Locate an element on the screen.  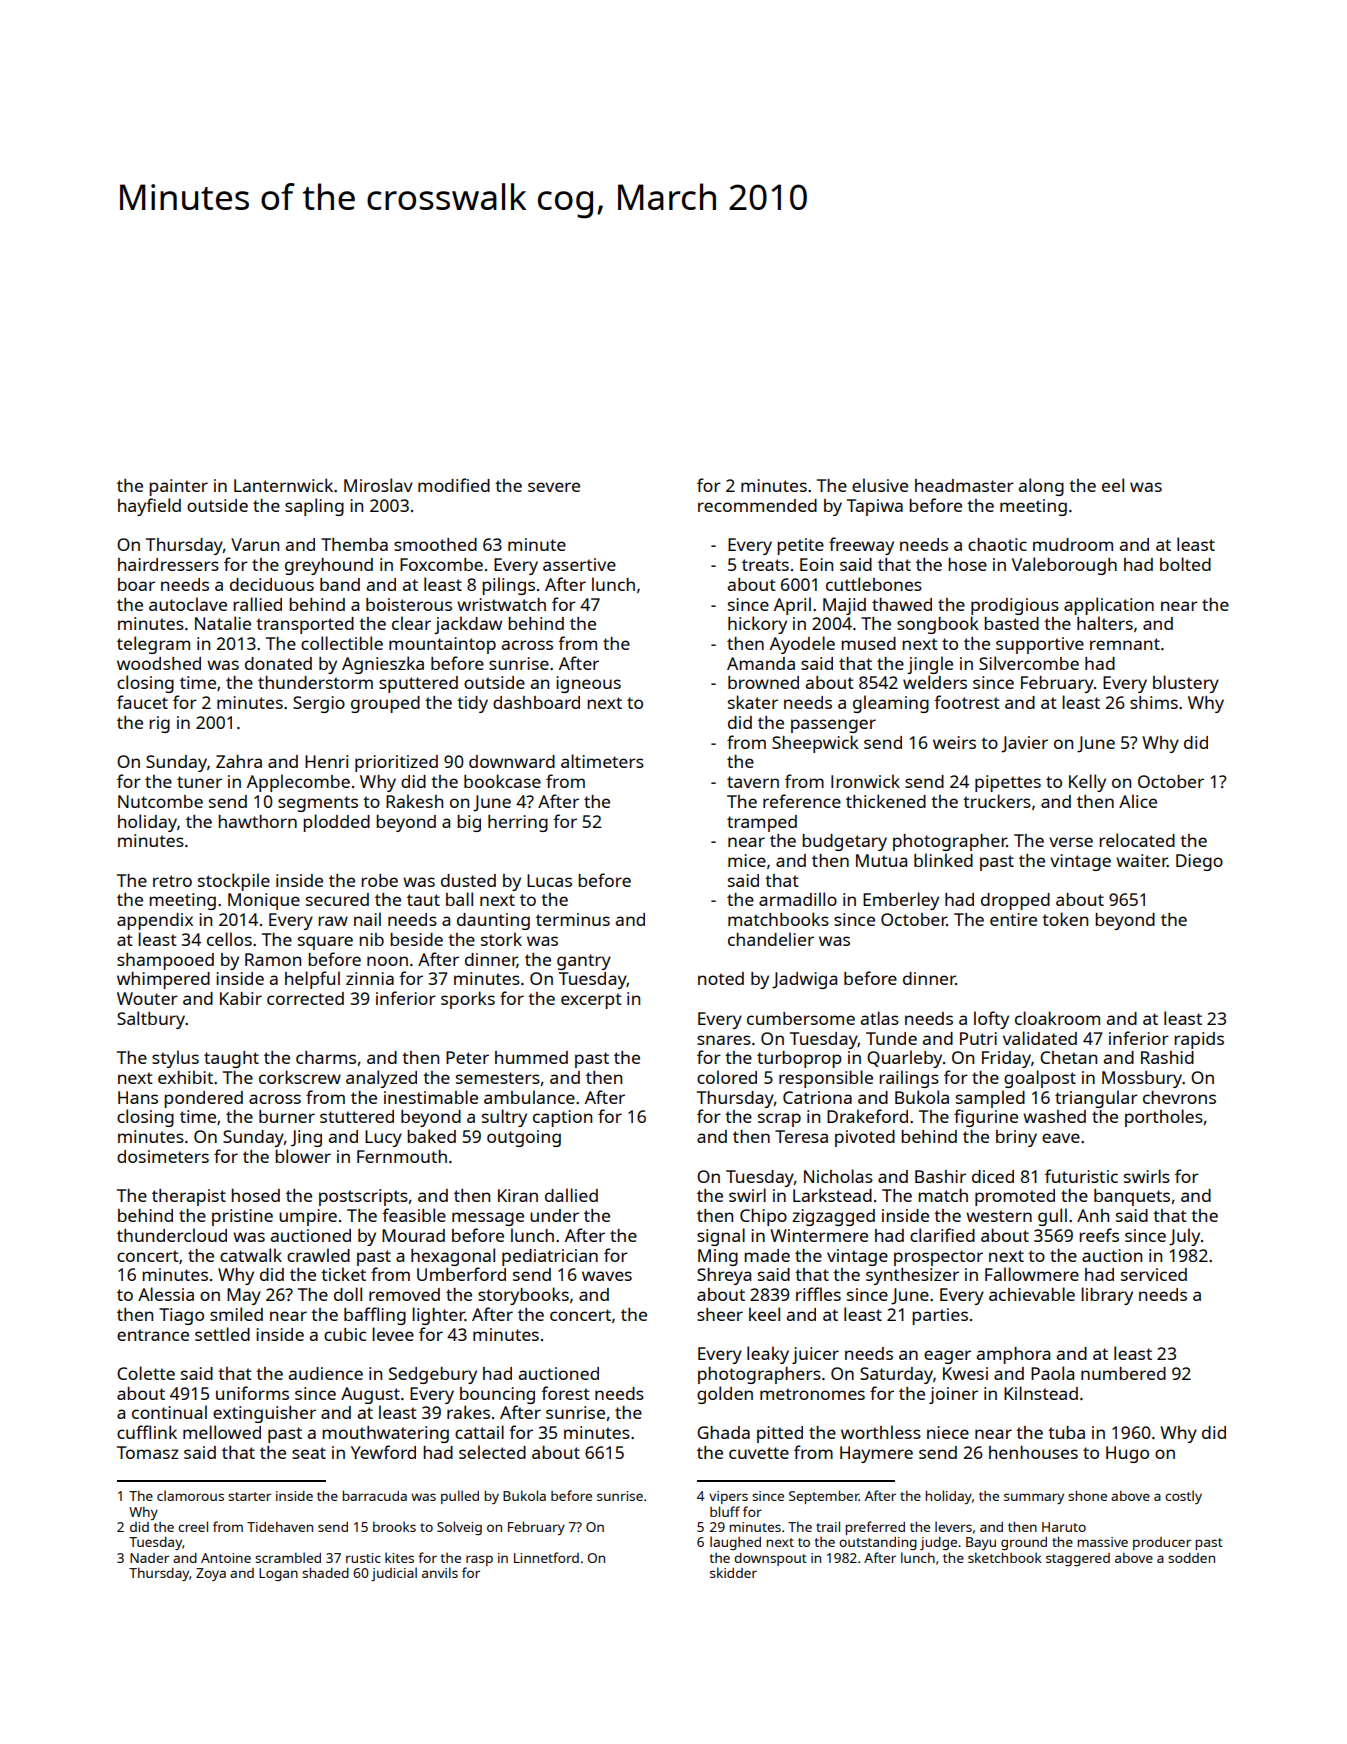
nail is located at coordinates (367, 919).
